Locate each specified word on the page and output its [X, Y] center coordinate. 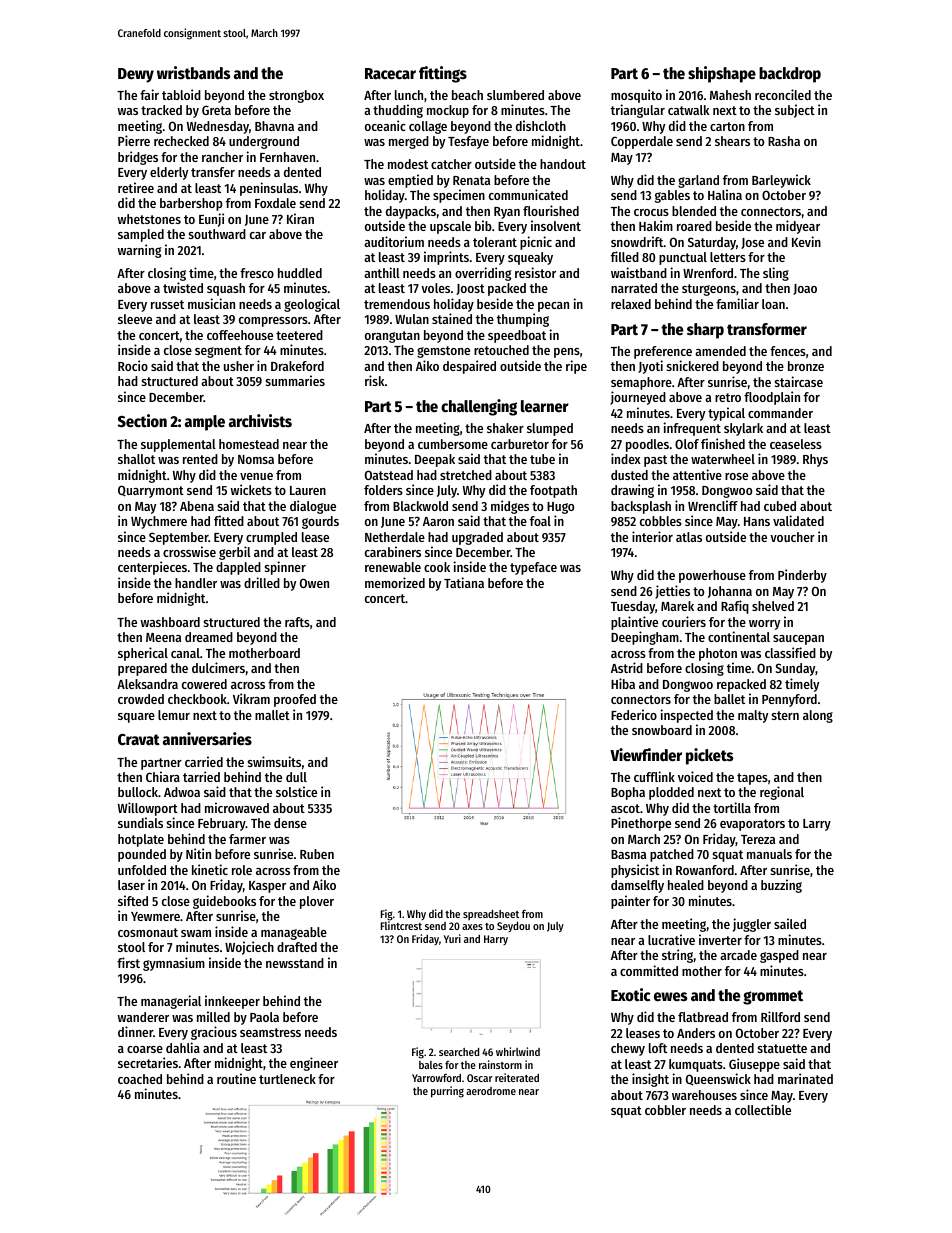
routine [236, 1078]
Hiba [623, 683]
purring [447, 1092]
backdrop [790, 75]
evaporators [752, 825]
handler [196, 583]
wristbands [193, 73]
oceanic [385, 125]
